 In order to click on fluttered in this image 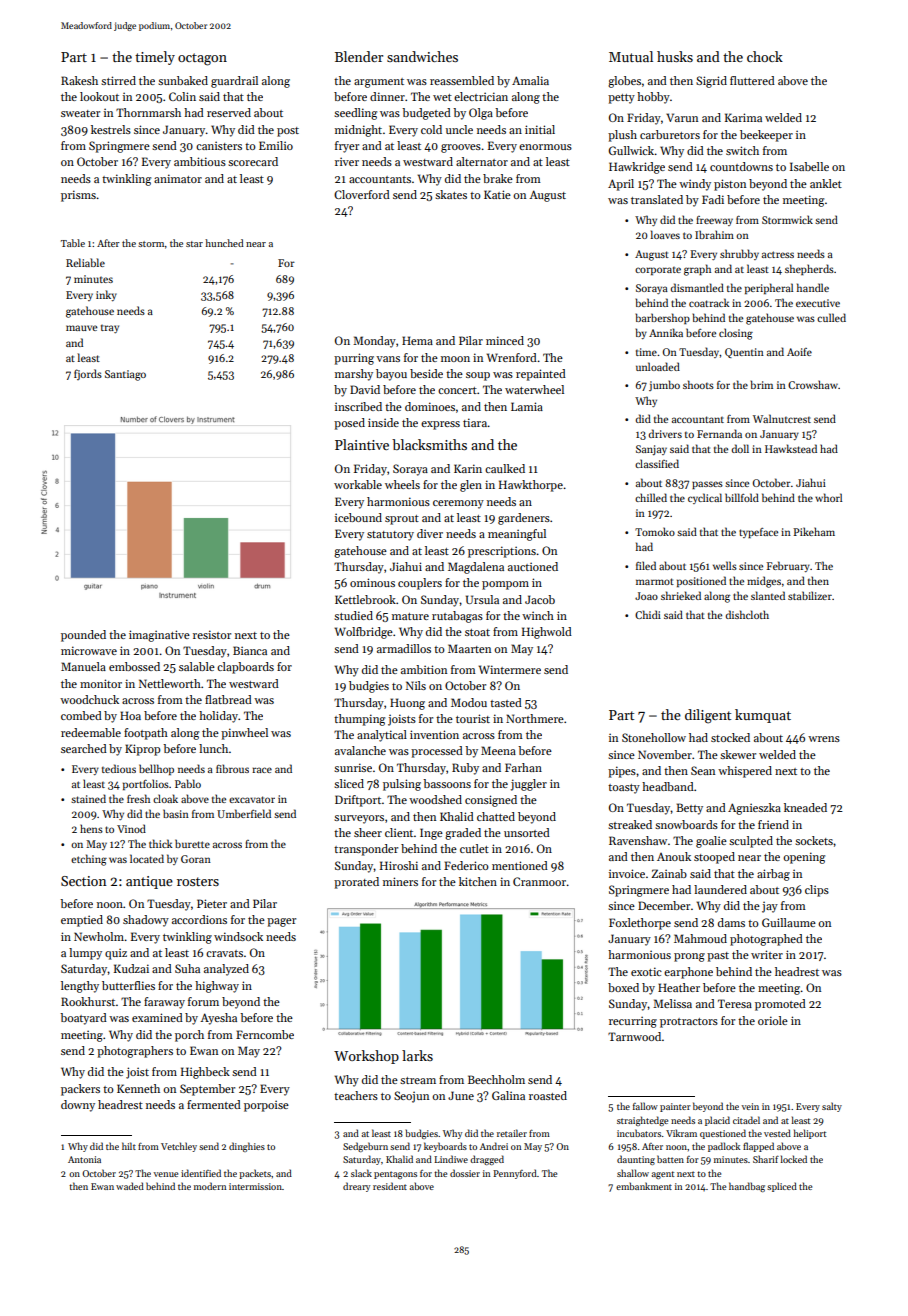, I will do `click(752, 80)`.
